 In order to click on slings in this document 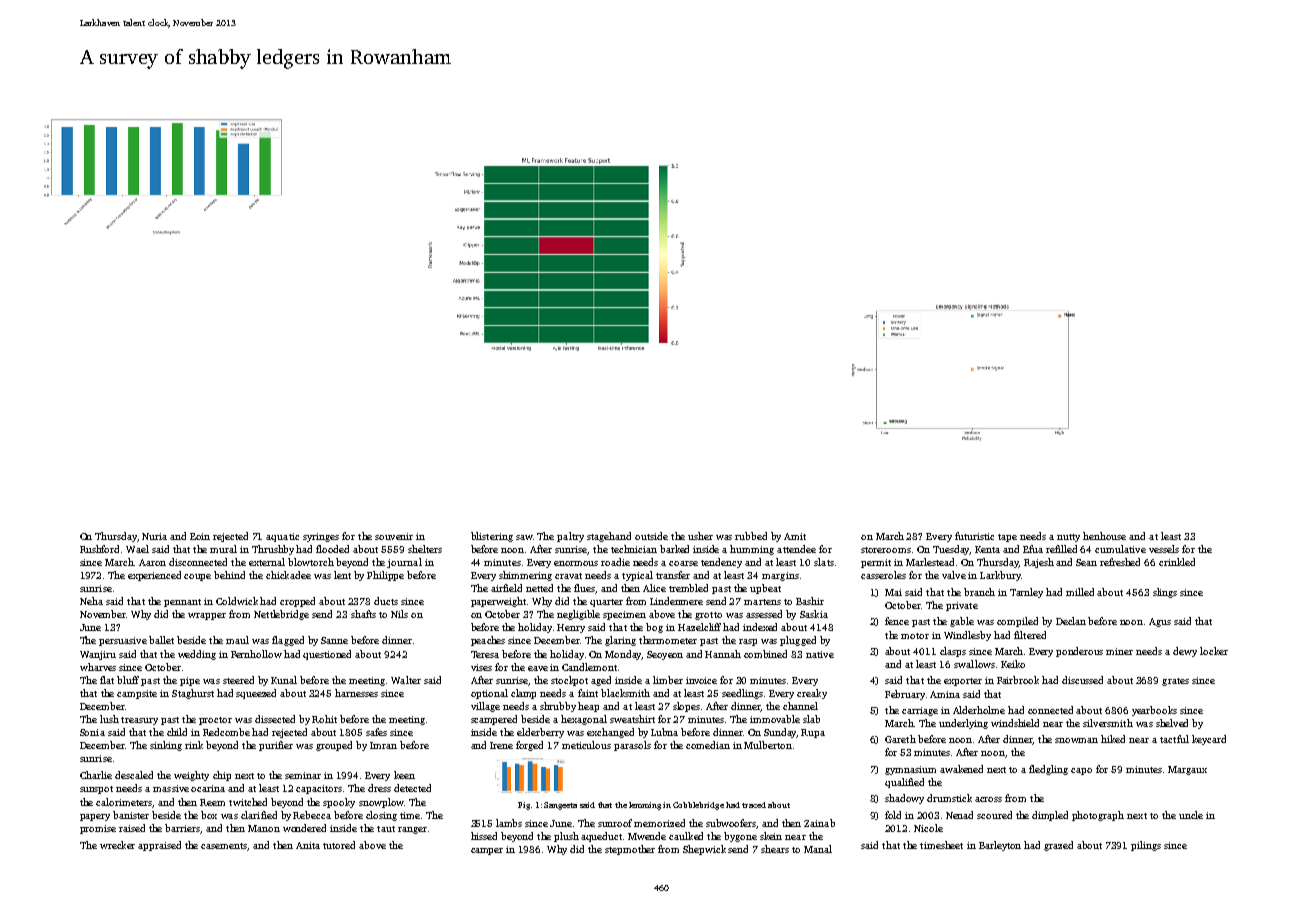, I will do `click(1165, 593)`.
